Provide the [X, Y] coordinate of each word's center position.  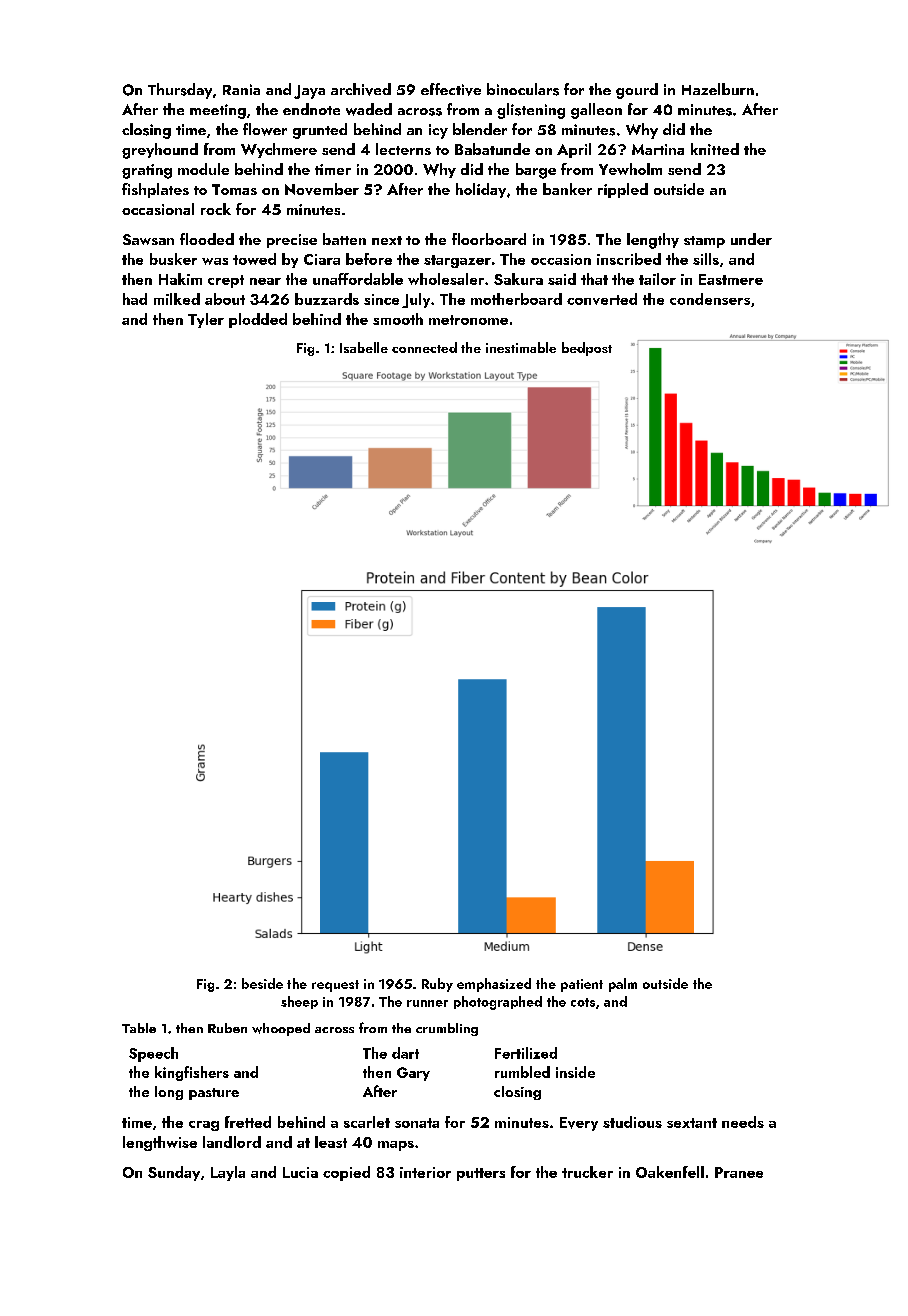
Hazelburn [718, 89]
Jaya [309, 92]
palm [623, 985]
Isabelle [364, 347]
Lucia [300, 1172]
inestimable [521, 347]
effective [451, 89]
